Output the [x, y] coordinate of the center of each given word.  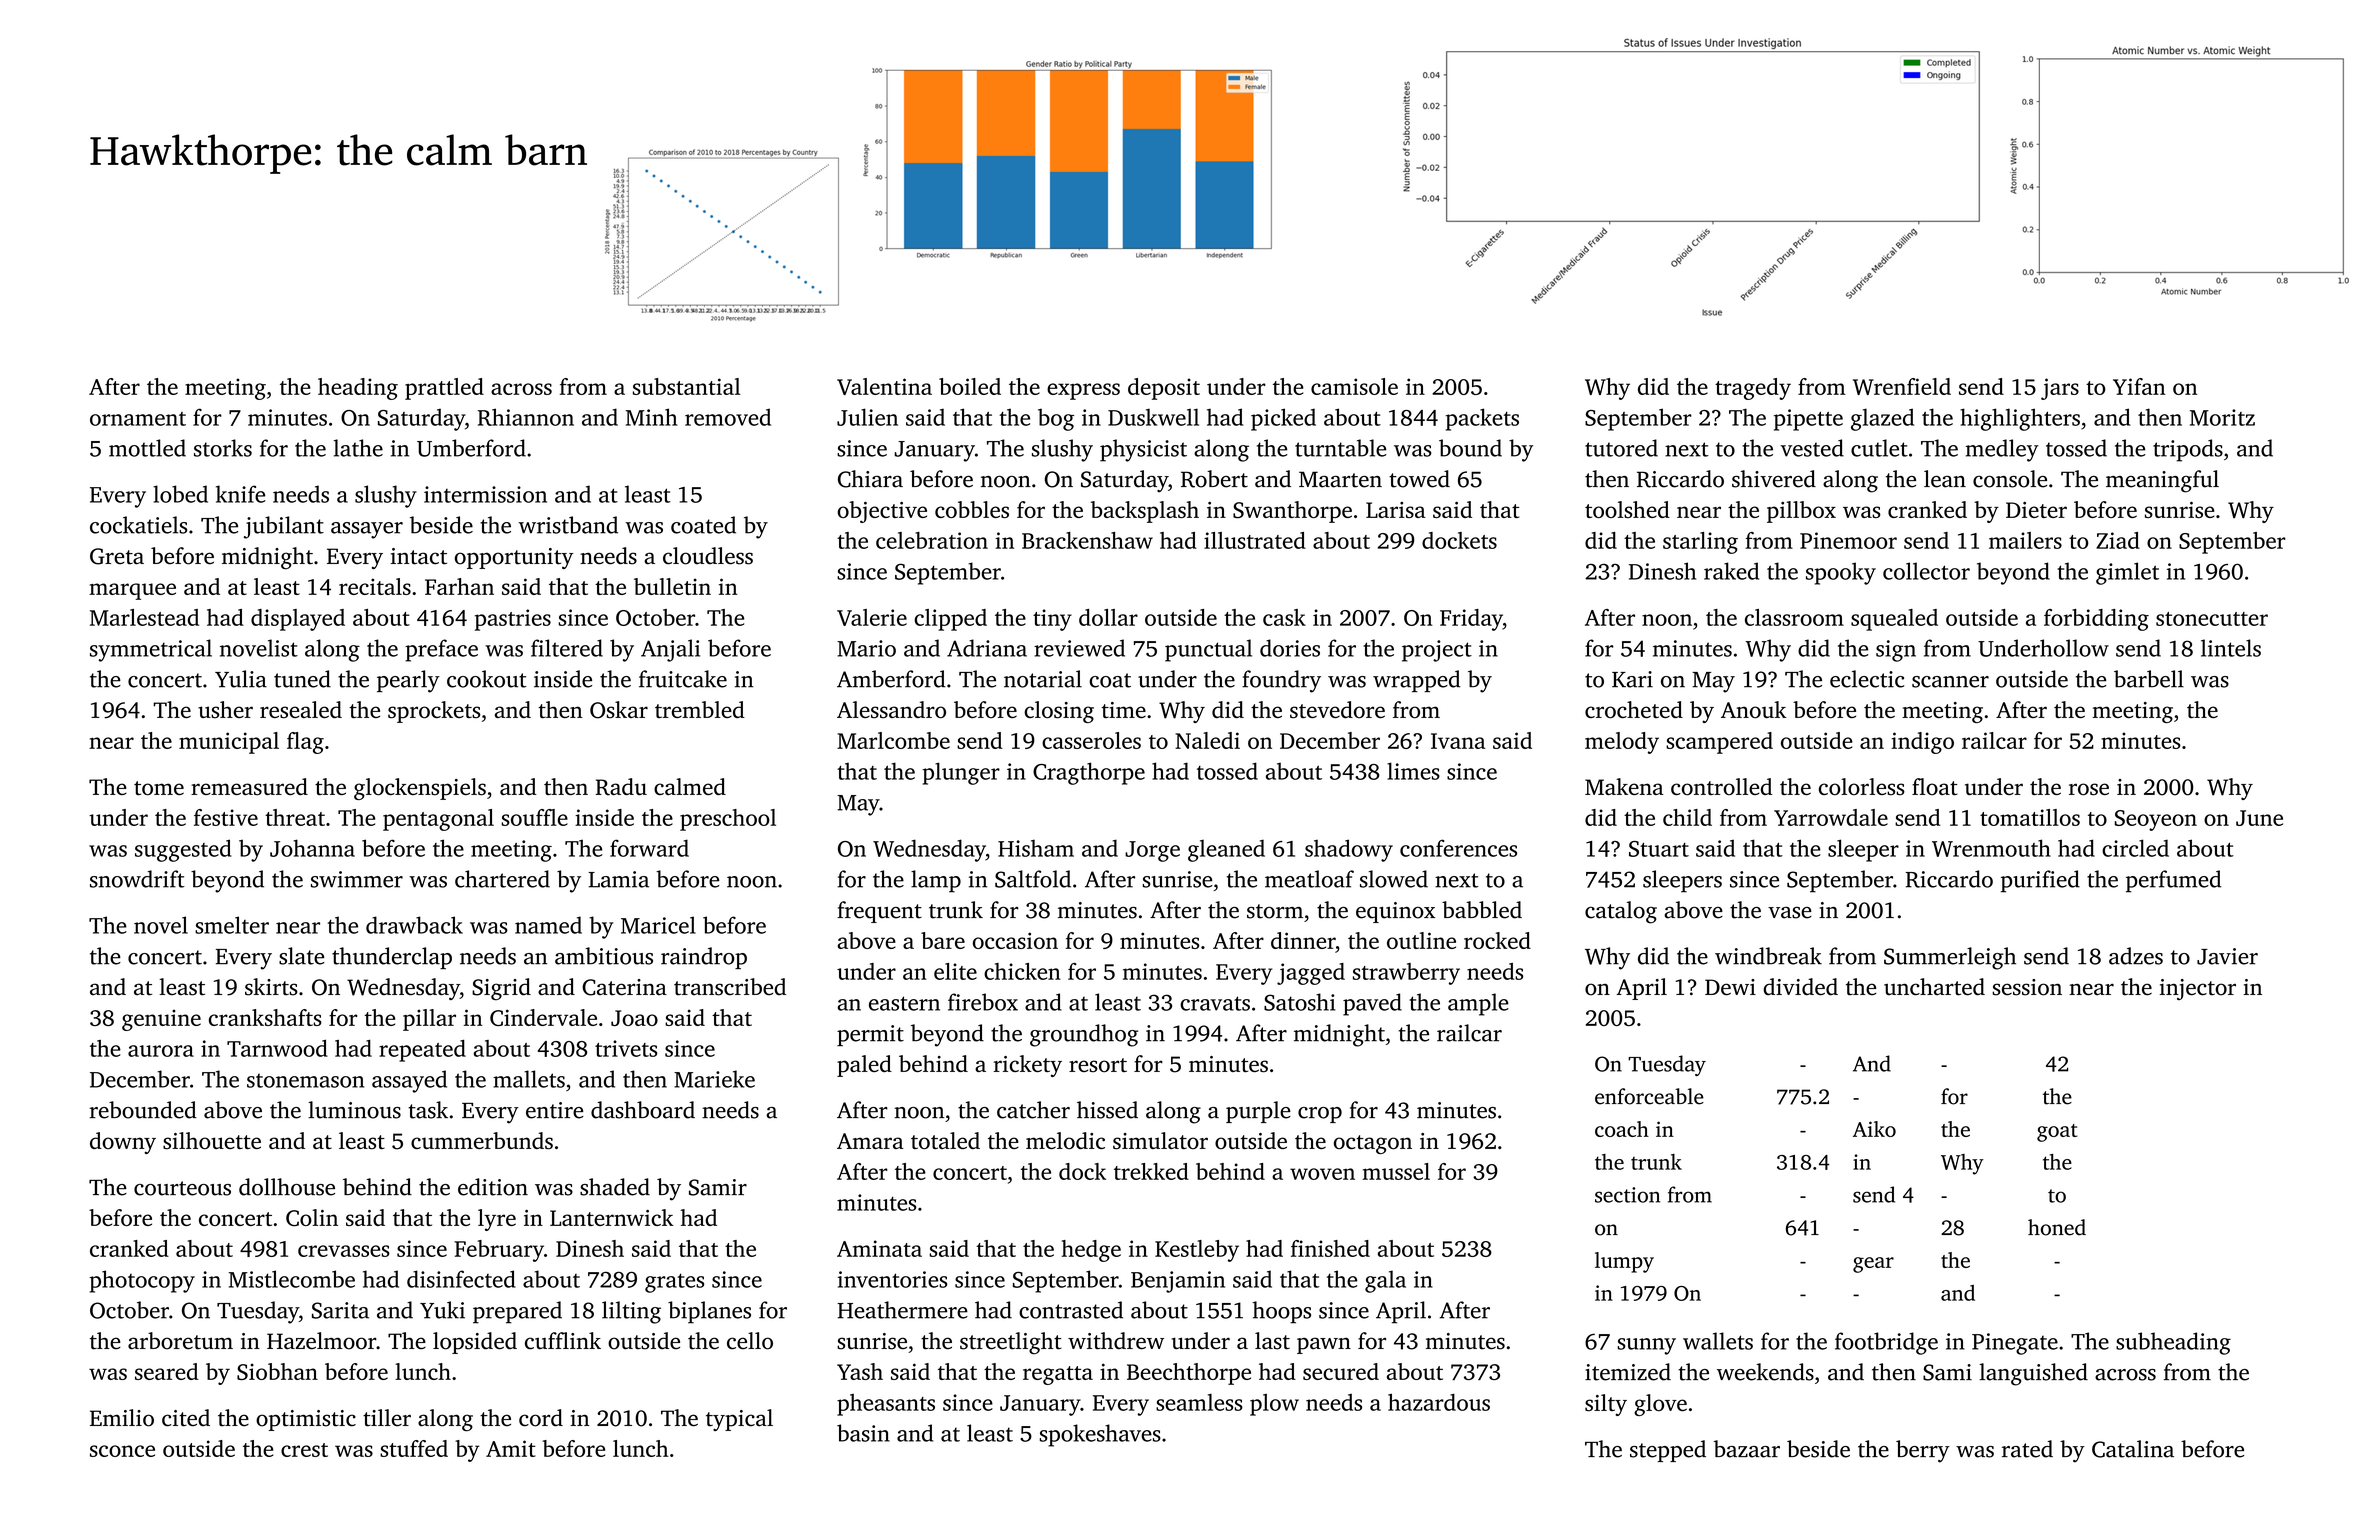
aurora [161, 1051]
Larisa [1396, 510]
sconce [122, 1451]
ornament [138, 419]
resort [1098, 1065]
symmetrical [151, 650]
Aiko [1874, 1129]
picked [1283, 419]
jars [2060, 389]
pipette [1808, 420]
